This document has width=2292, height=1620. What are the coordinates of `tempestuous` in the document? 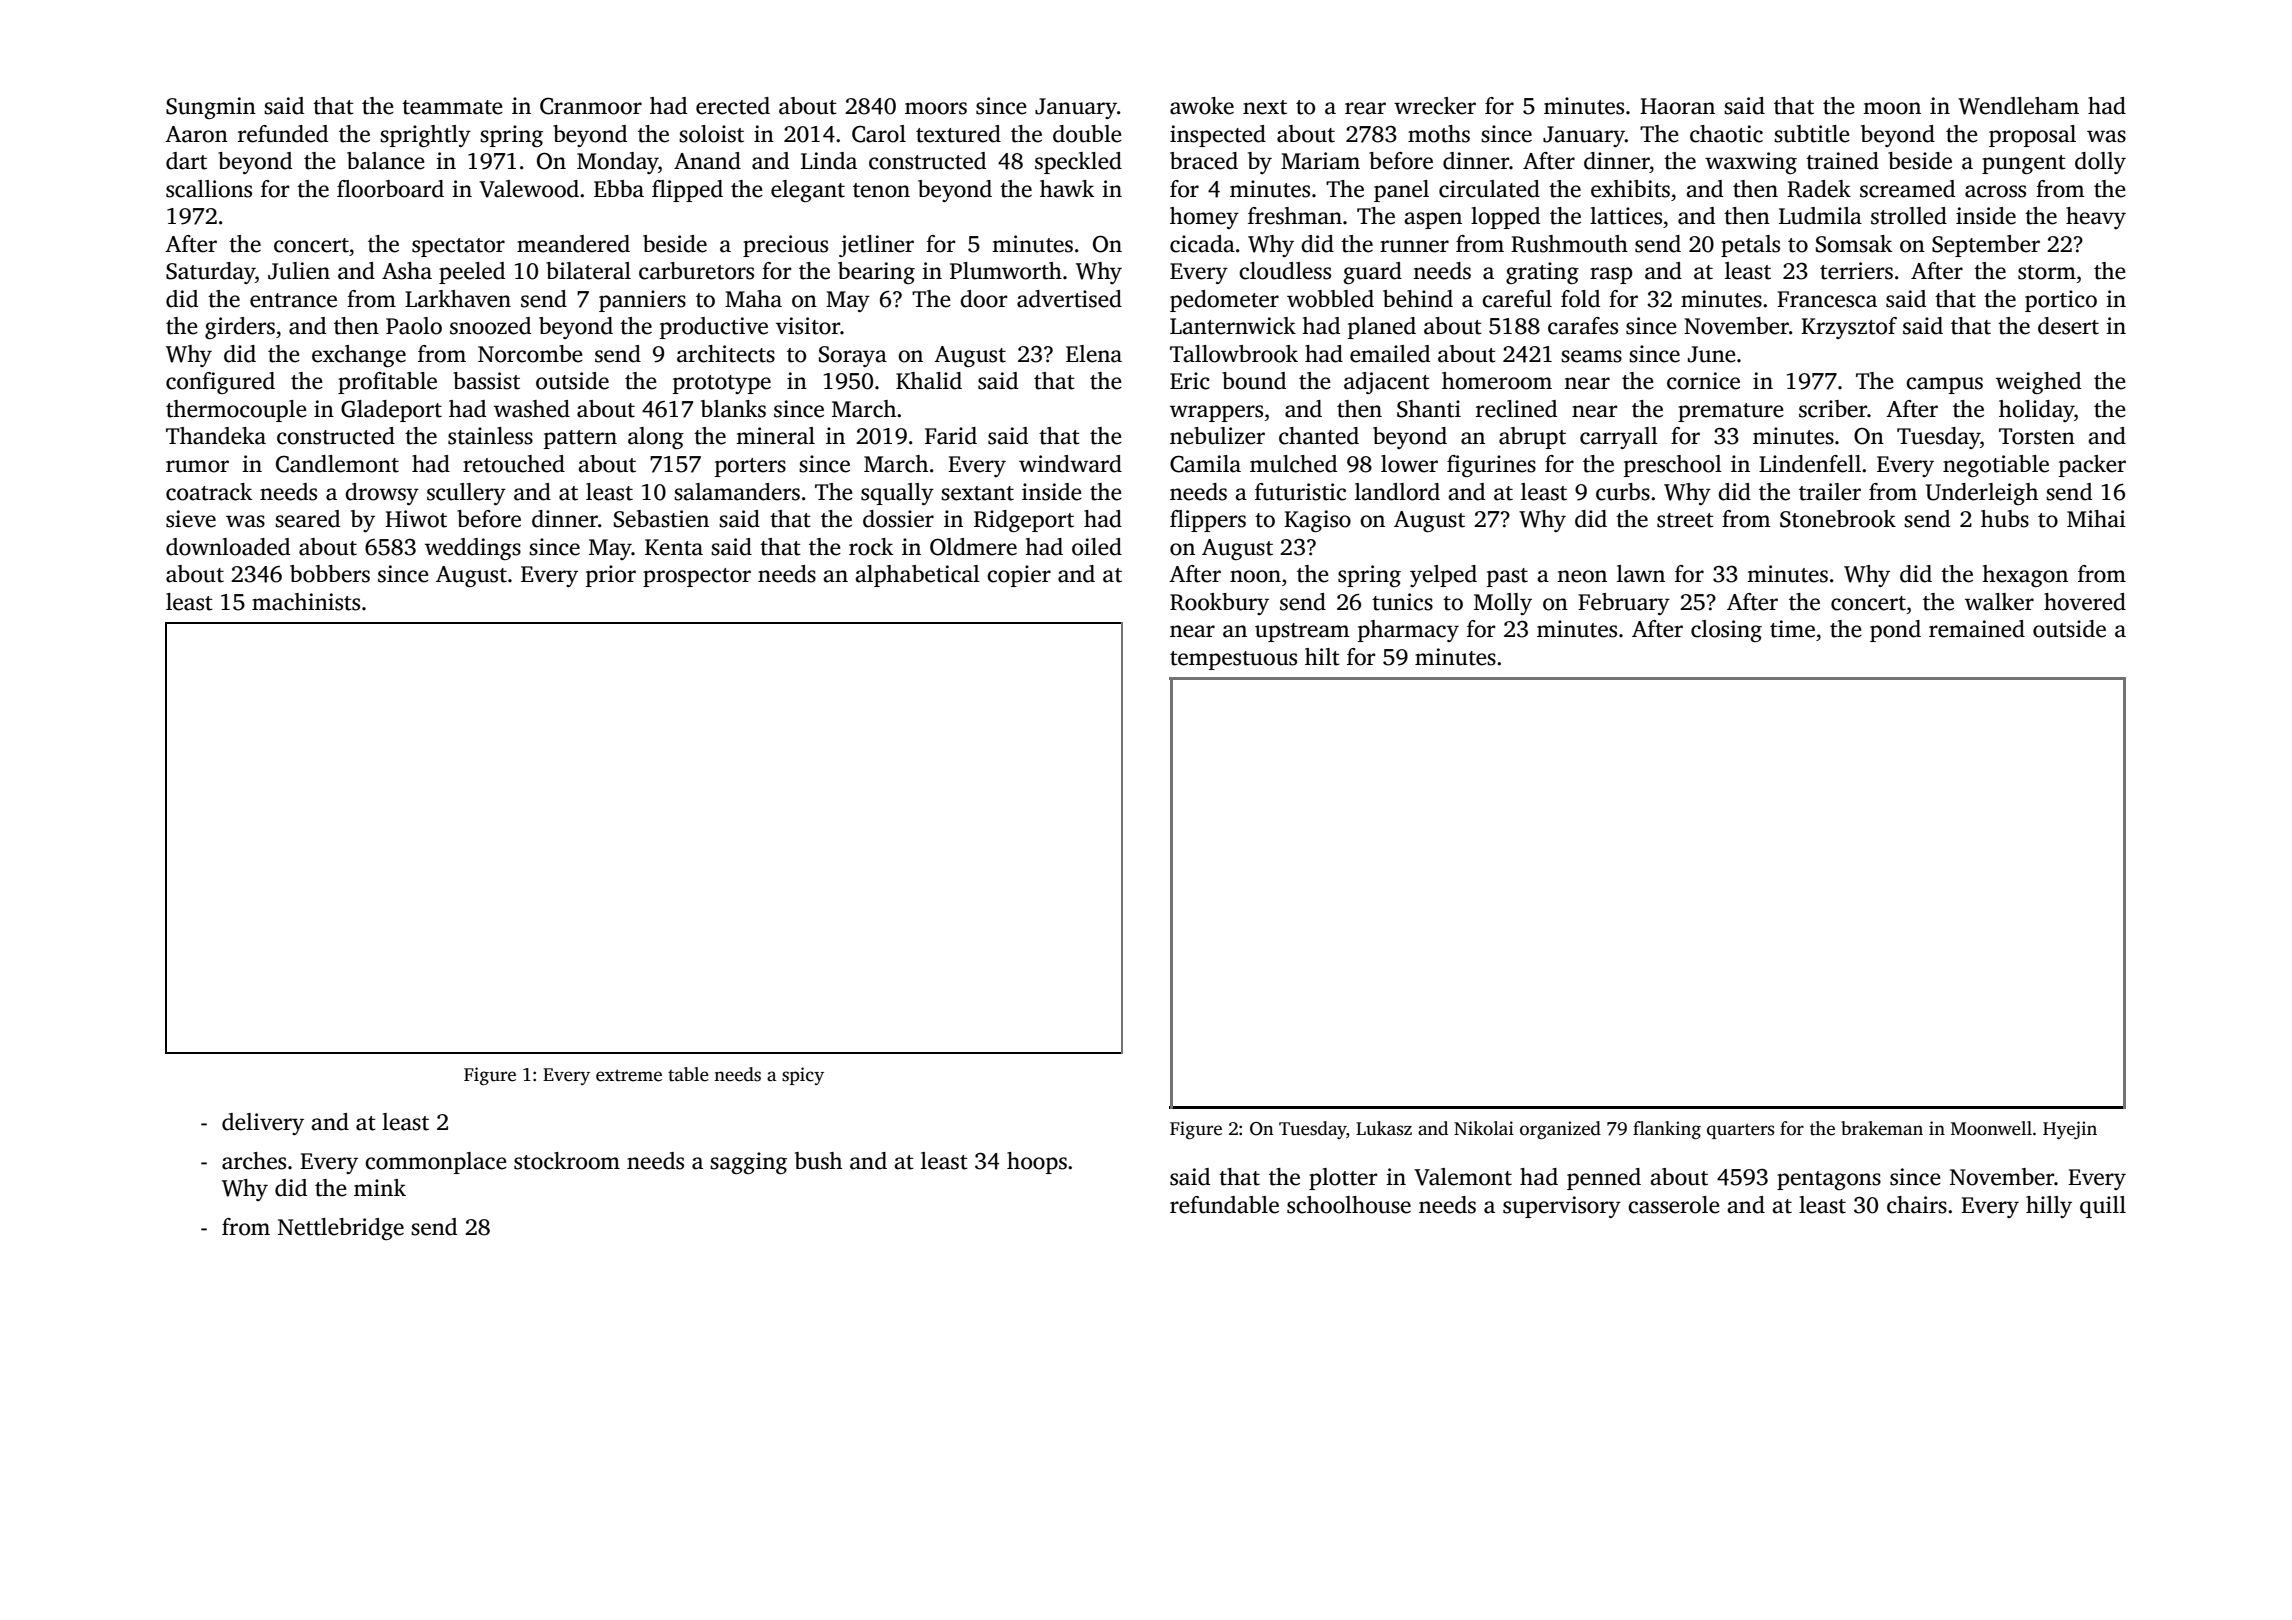 It's located at (1233, 660).
